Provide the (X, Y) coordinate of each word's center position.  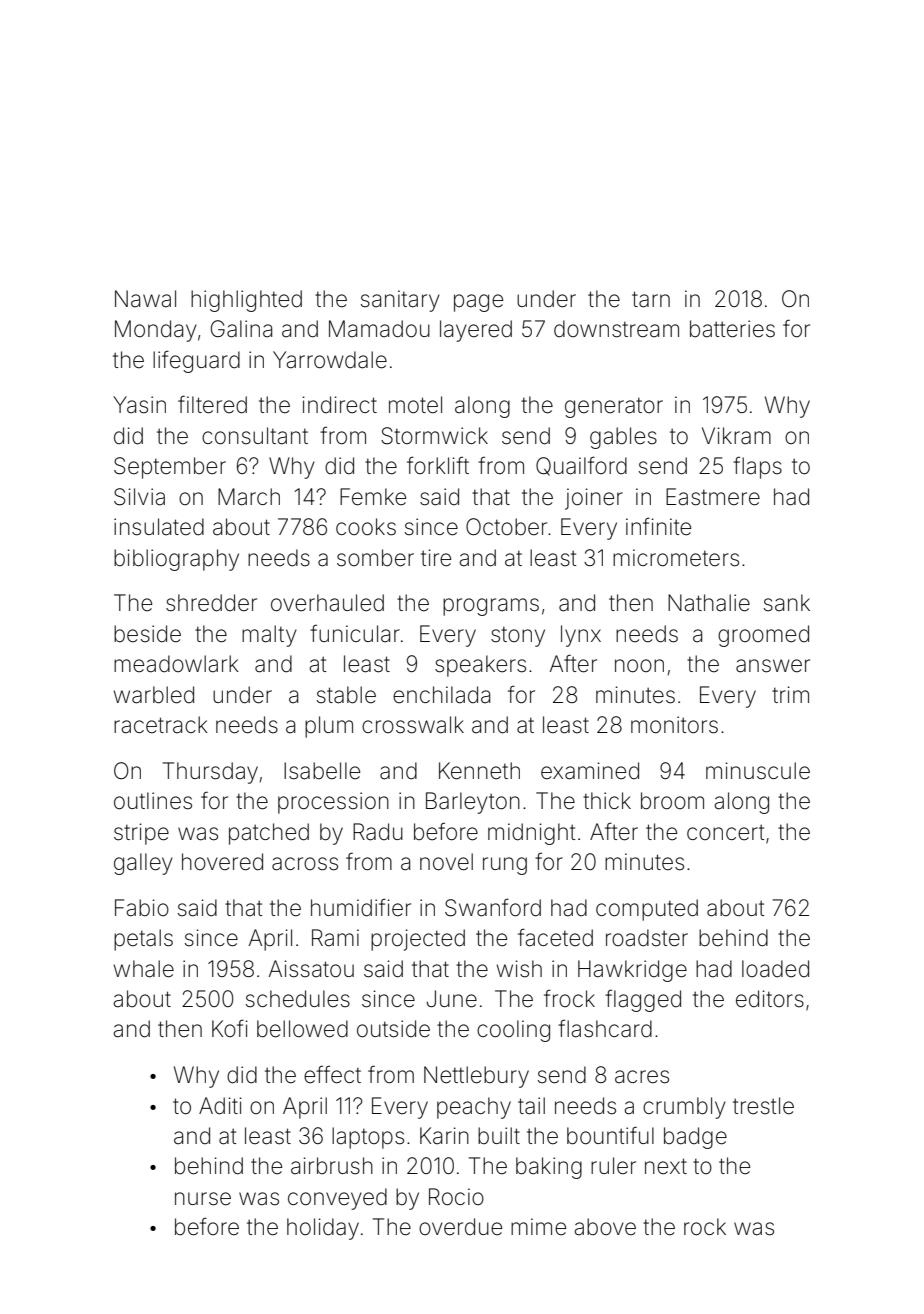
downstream (616, 329)
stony (518, 636)
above (605, 1227)
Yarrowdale (330, 360)
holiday (323, 1229)
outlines (153, 801)
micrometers (676, 558)
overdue (460, 1227)
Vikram (736, 436)
